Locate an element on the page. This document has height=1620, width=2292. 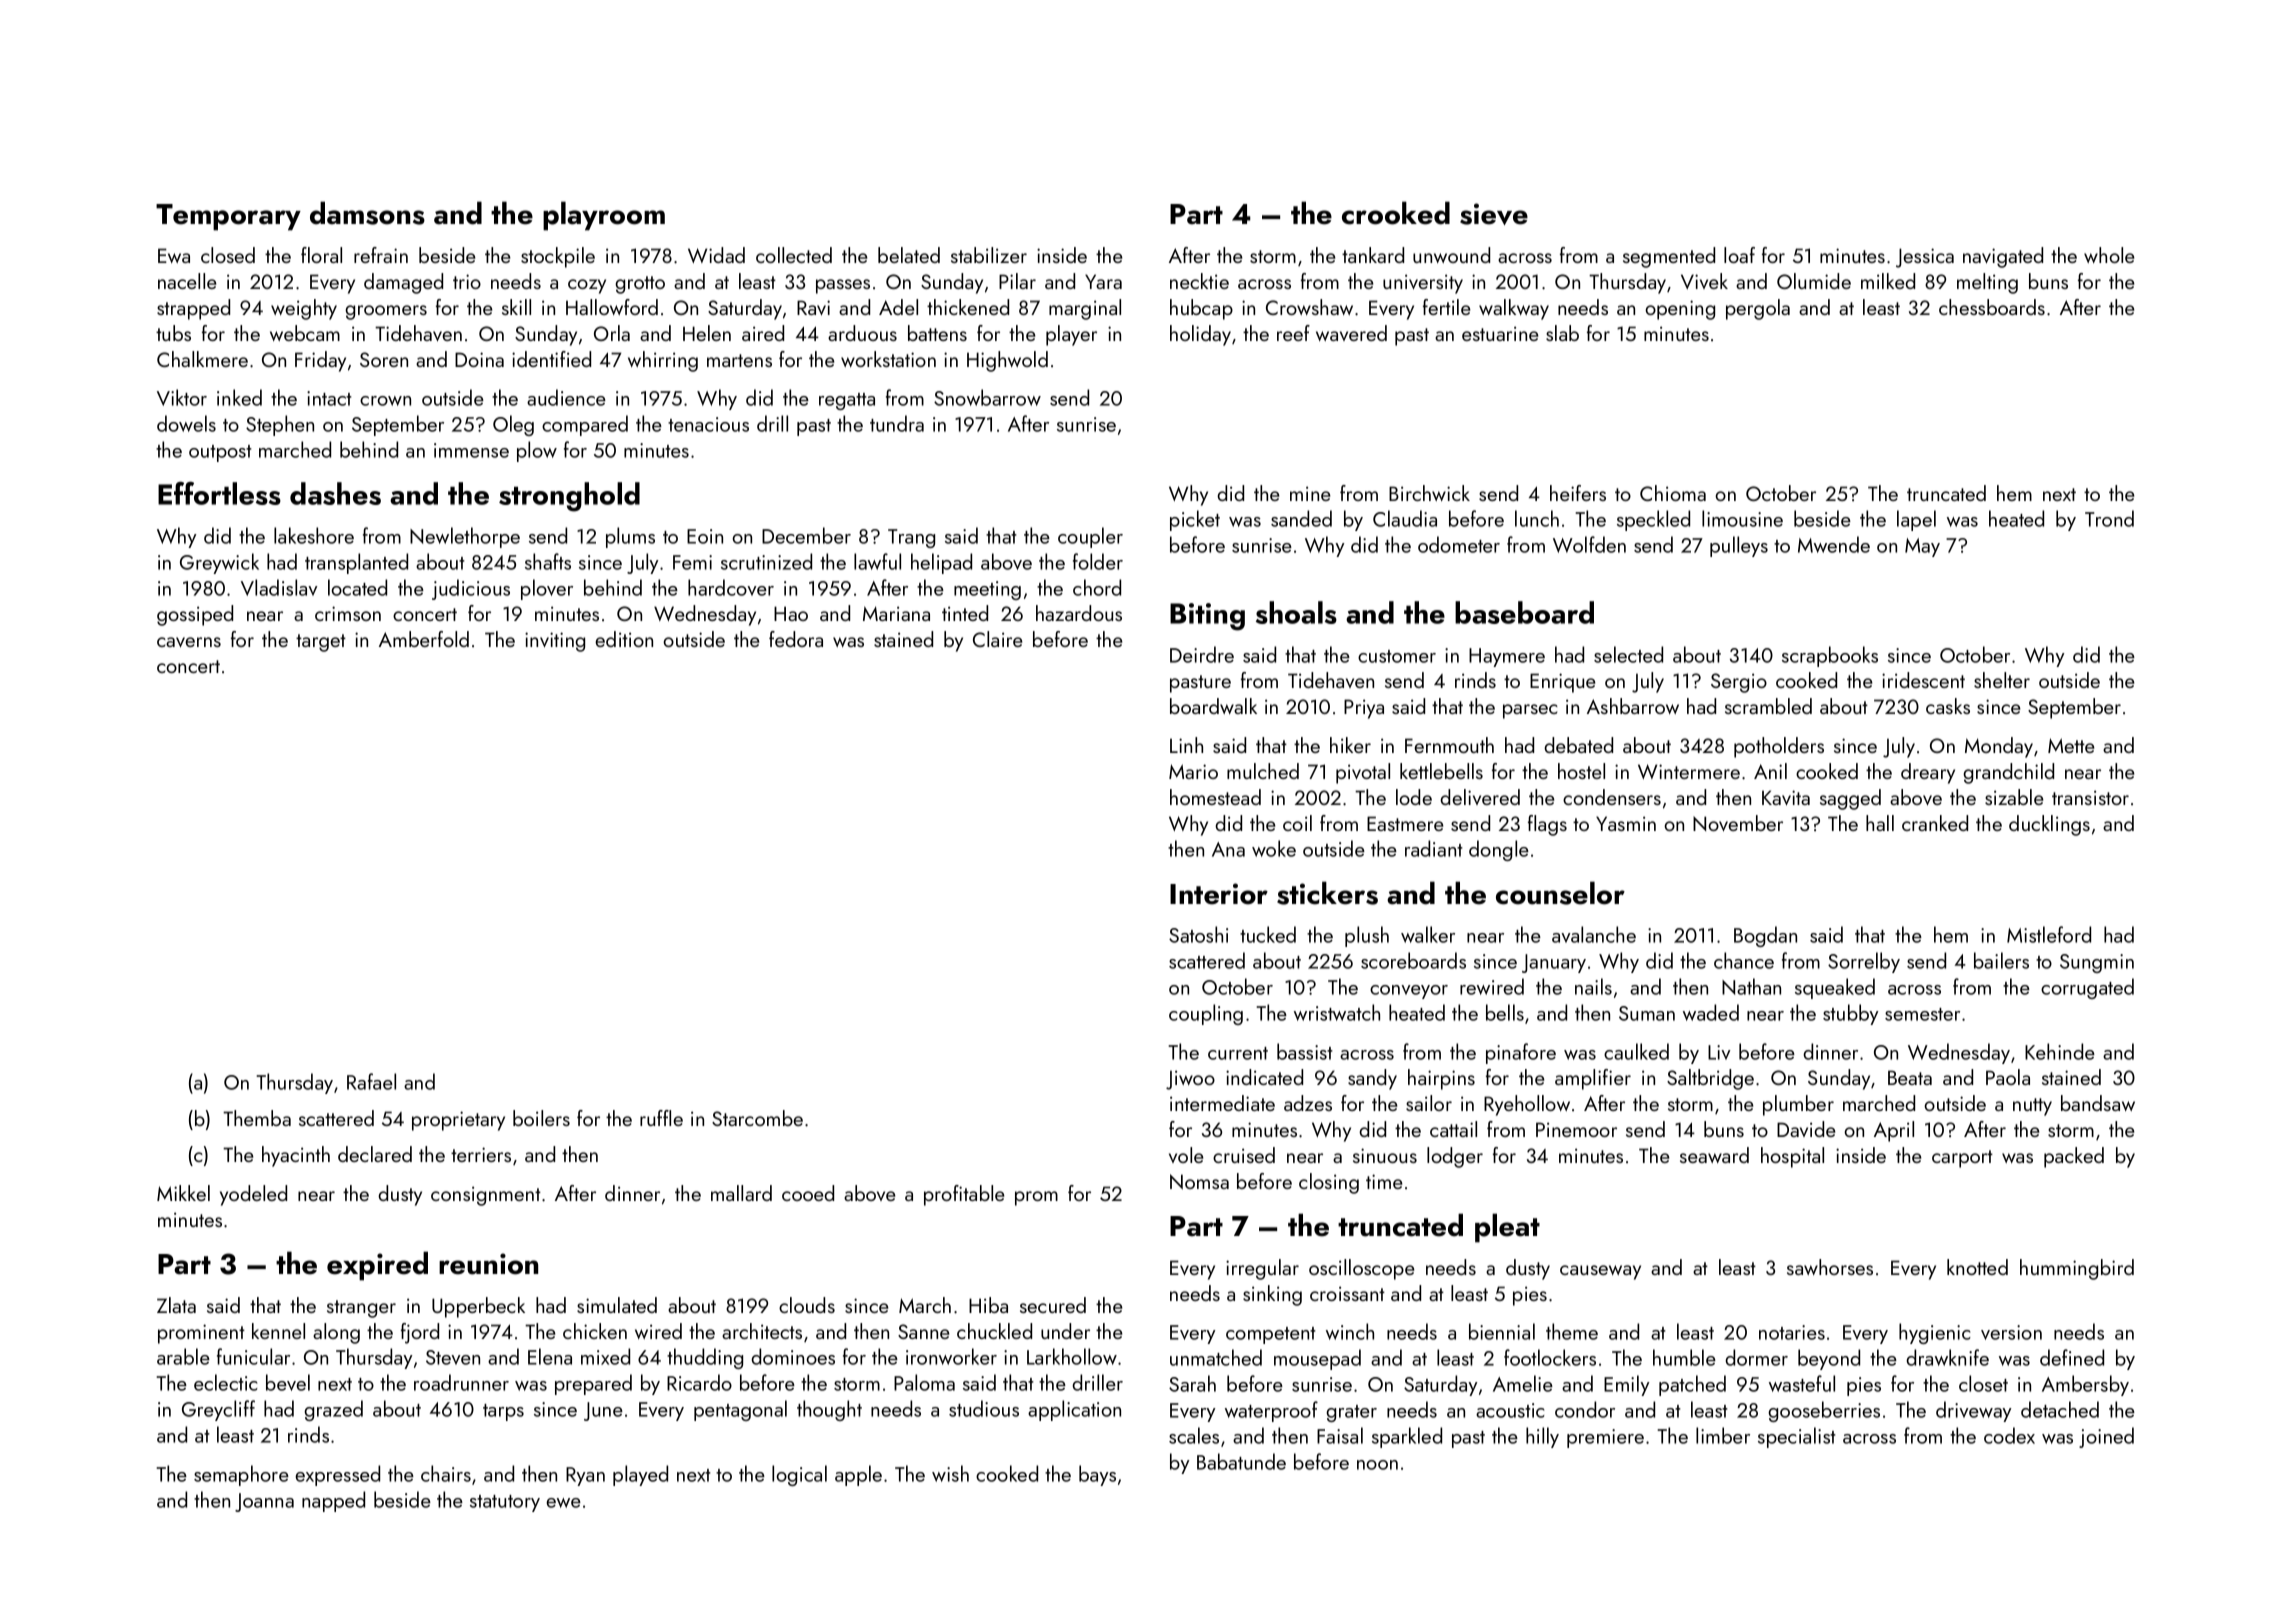
damsons is located at coordinates (367, 213).
